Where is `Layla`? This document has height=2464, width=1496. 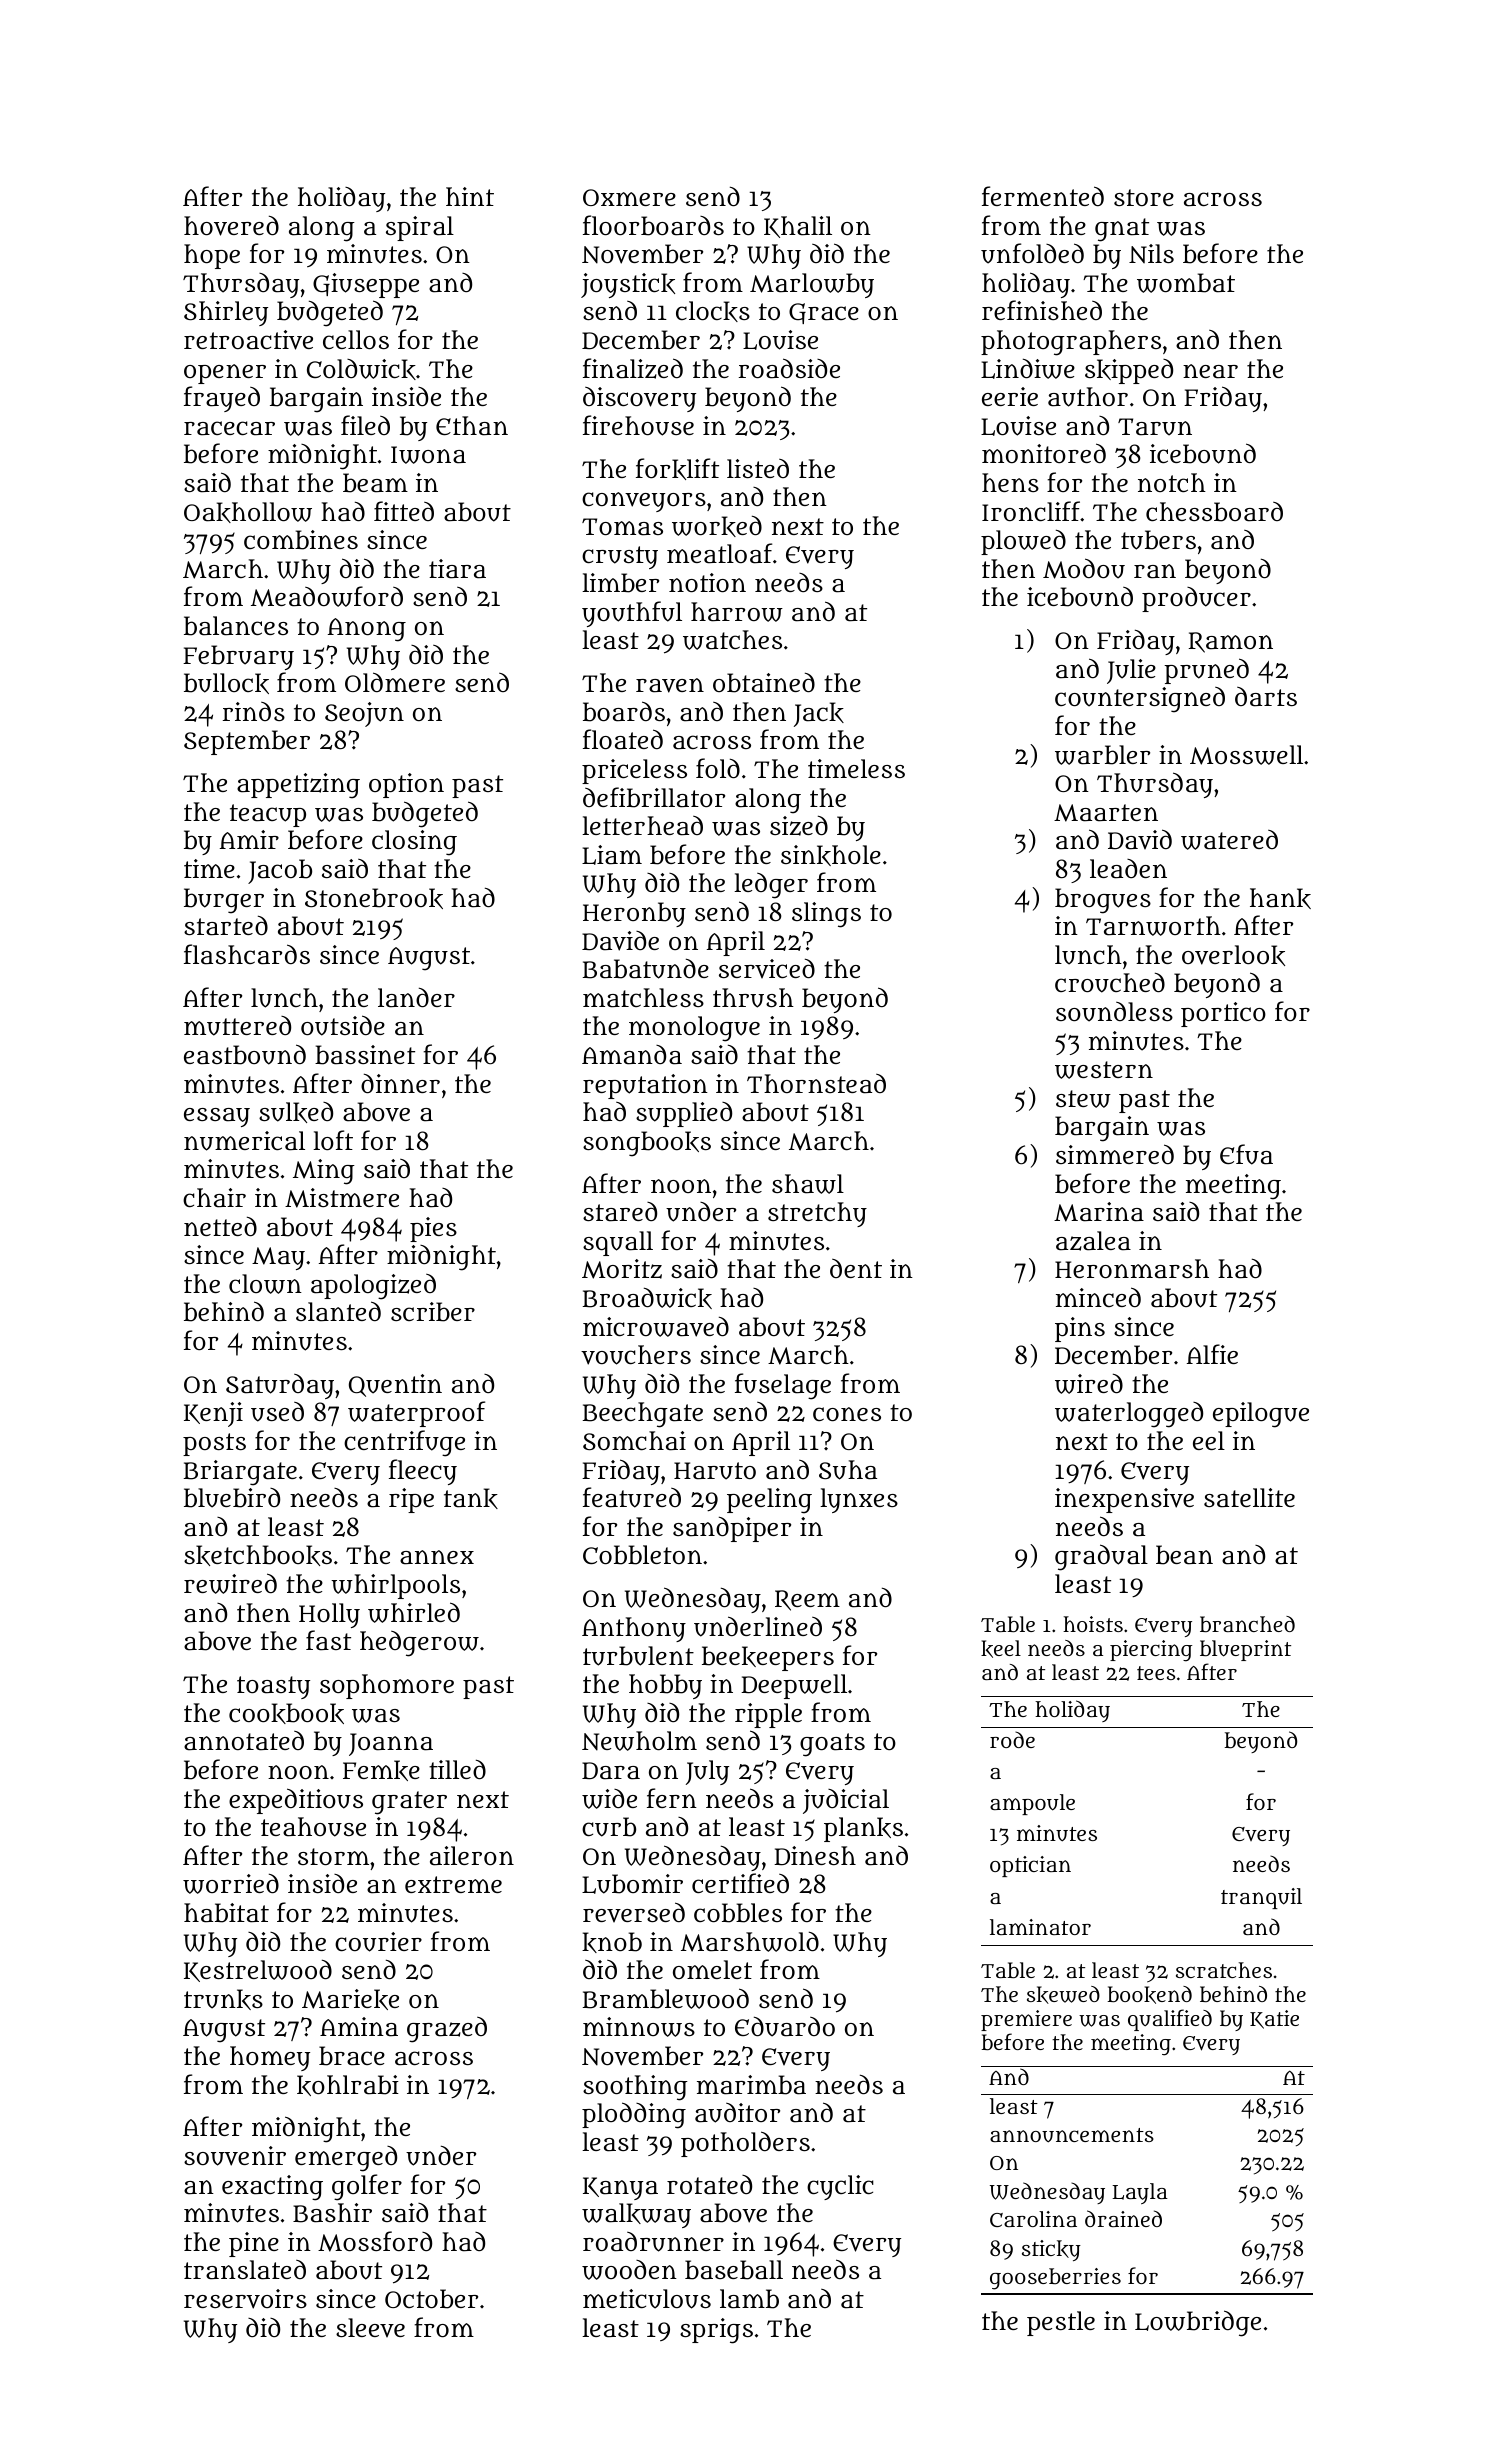
Layla is located at coordinates (1140, 2193).
